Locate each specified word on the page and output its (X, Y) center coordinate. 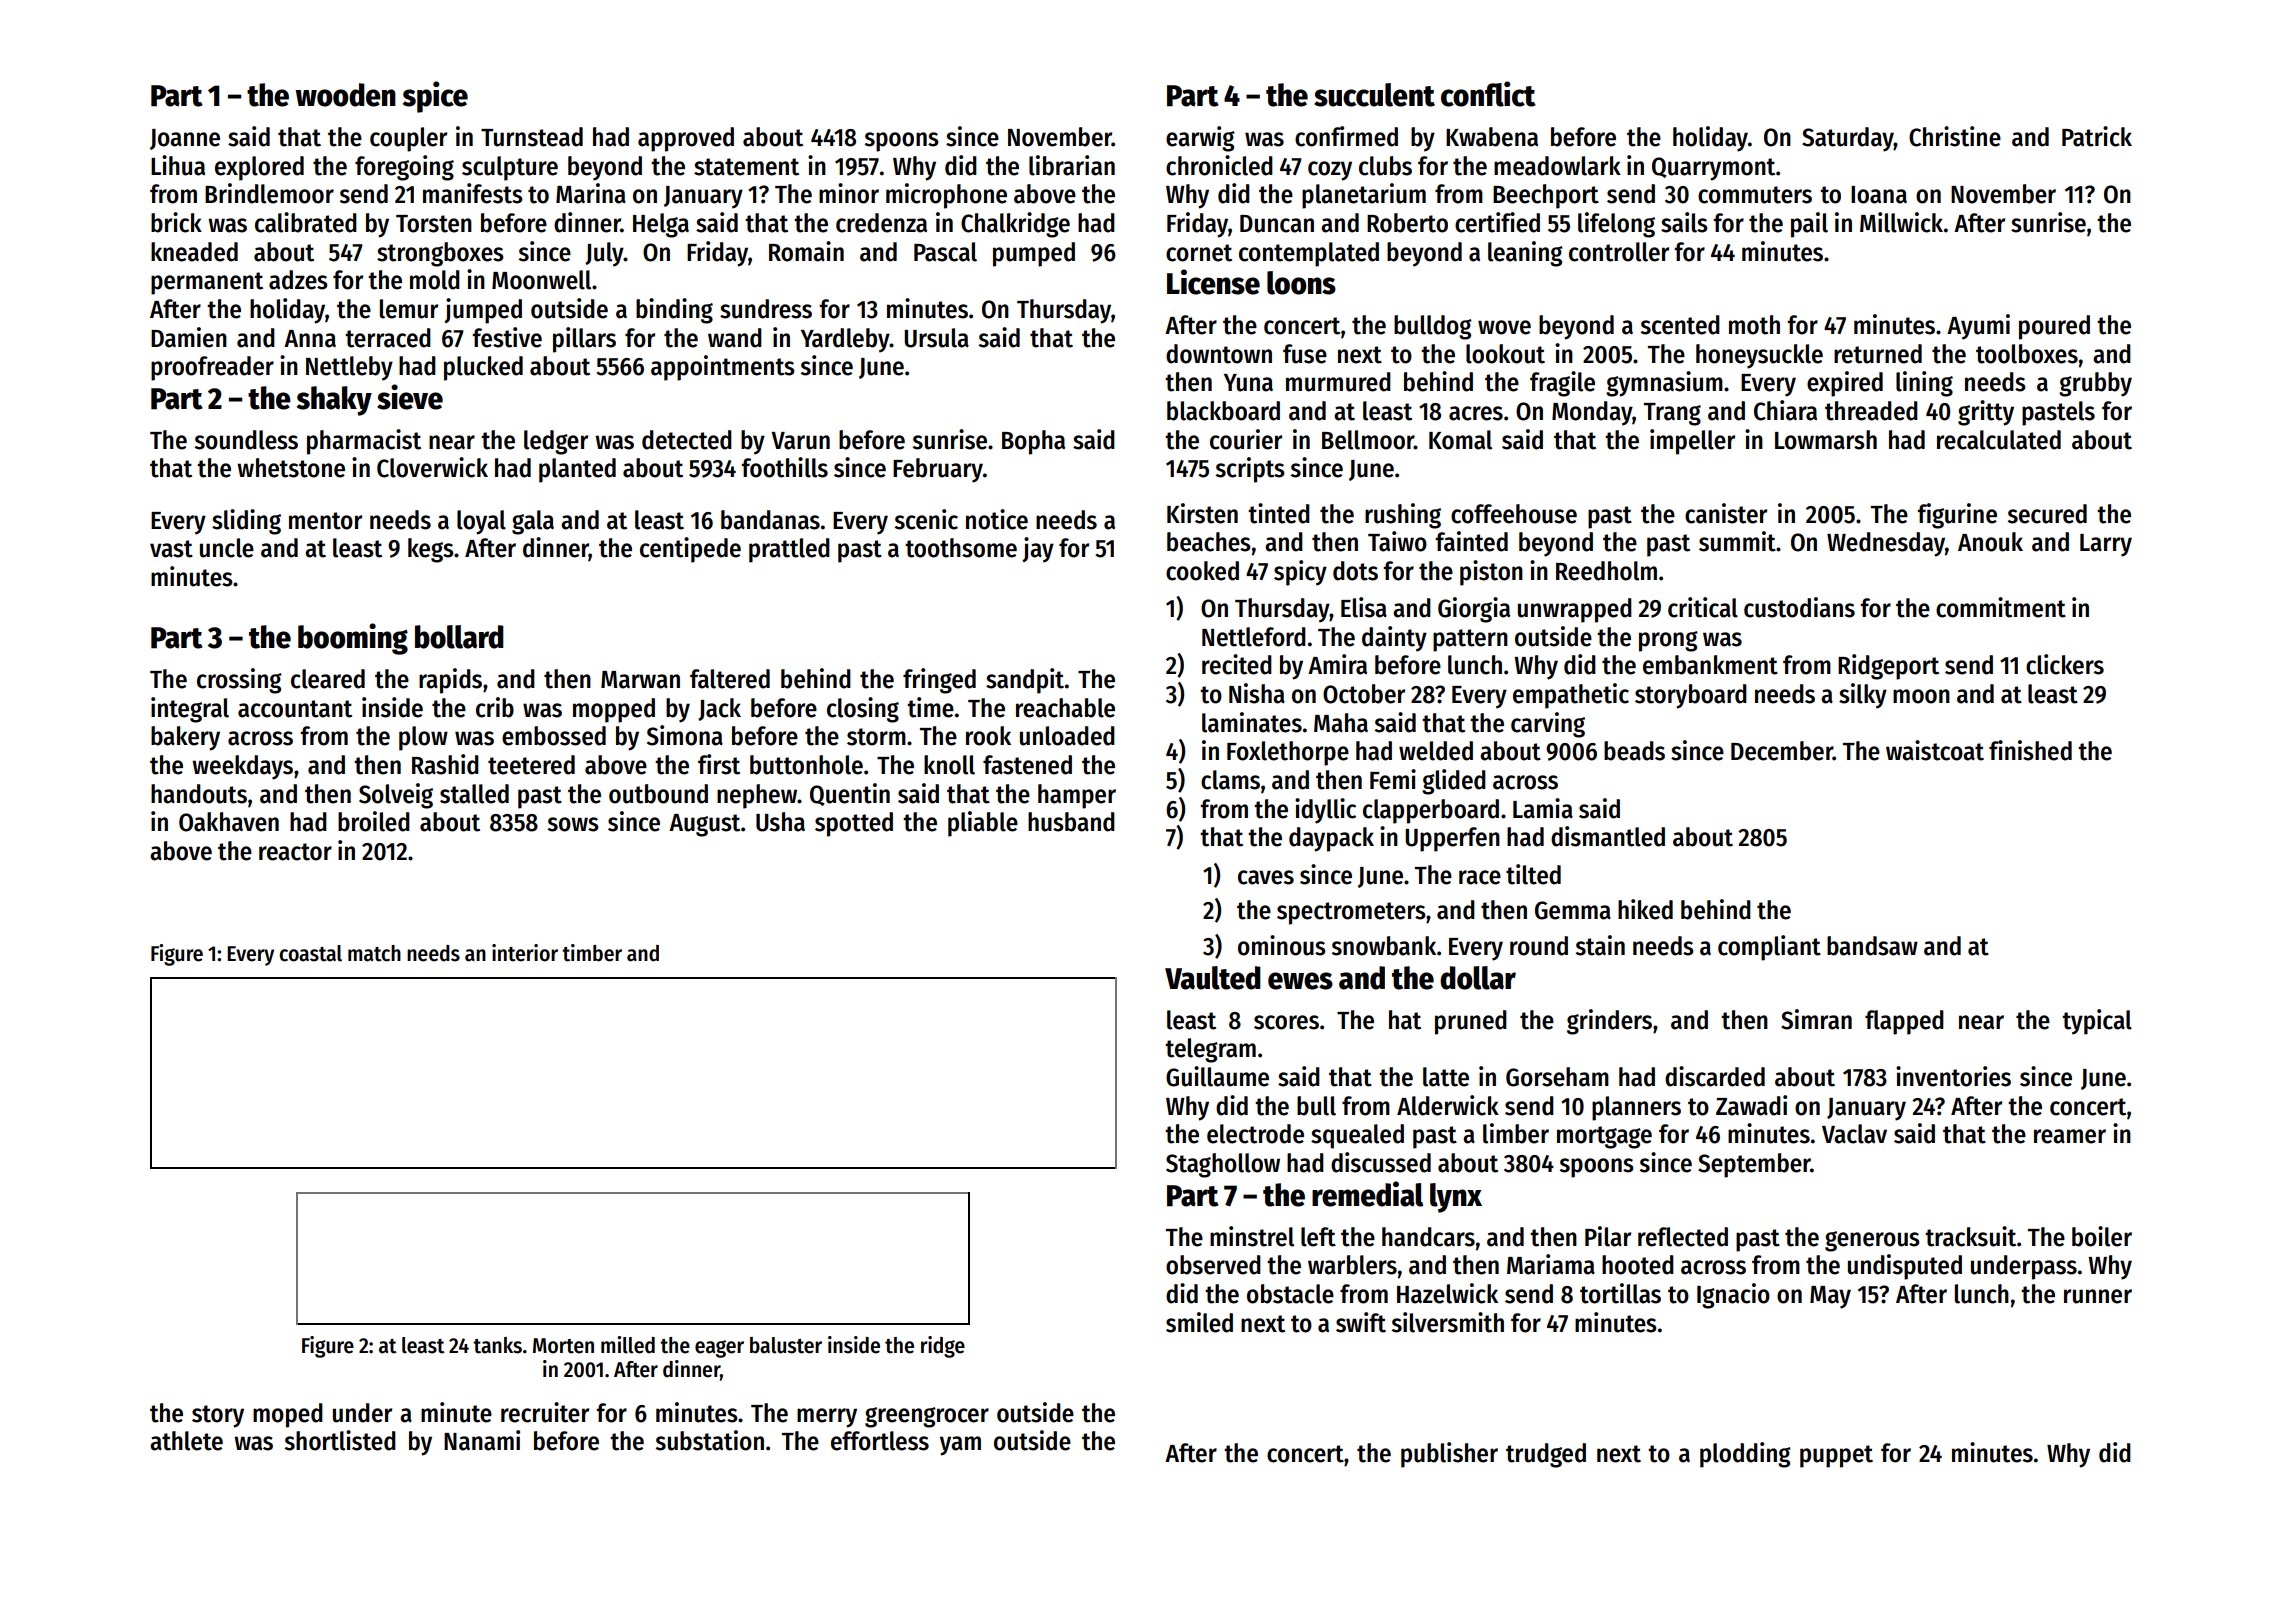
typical (2097, 1022)
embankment (1710, 665)
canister (1726, 513)
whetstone (291, 468)
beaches (1209, 542)
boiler (2102, 1236)
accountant (295, 709)
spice (435, 97)
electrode (1255, 1134)
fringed (939, 681)
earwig (1200, 139)
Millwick (1901, 222)
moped (288, 1415)
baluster (786, 1345)
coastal (310, 953)
